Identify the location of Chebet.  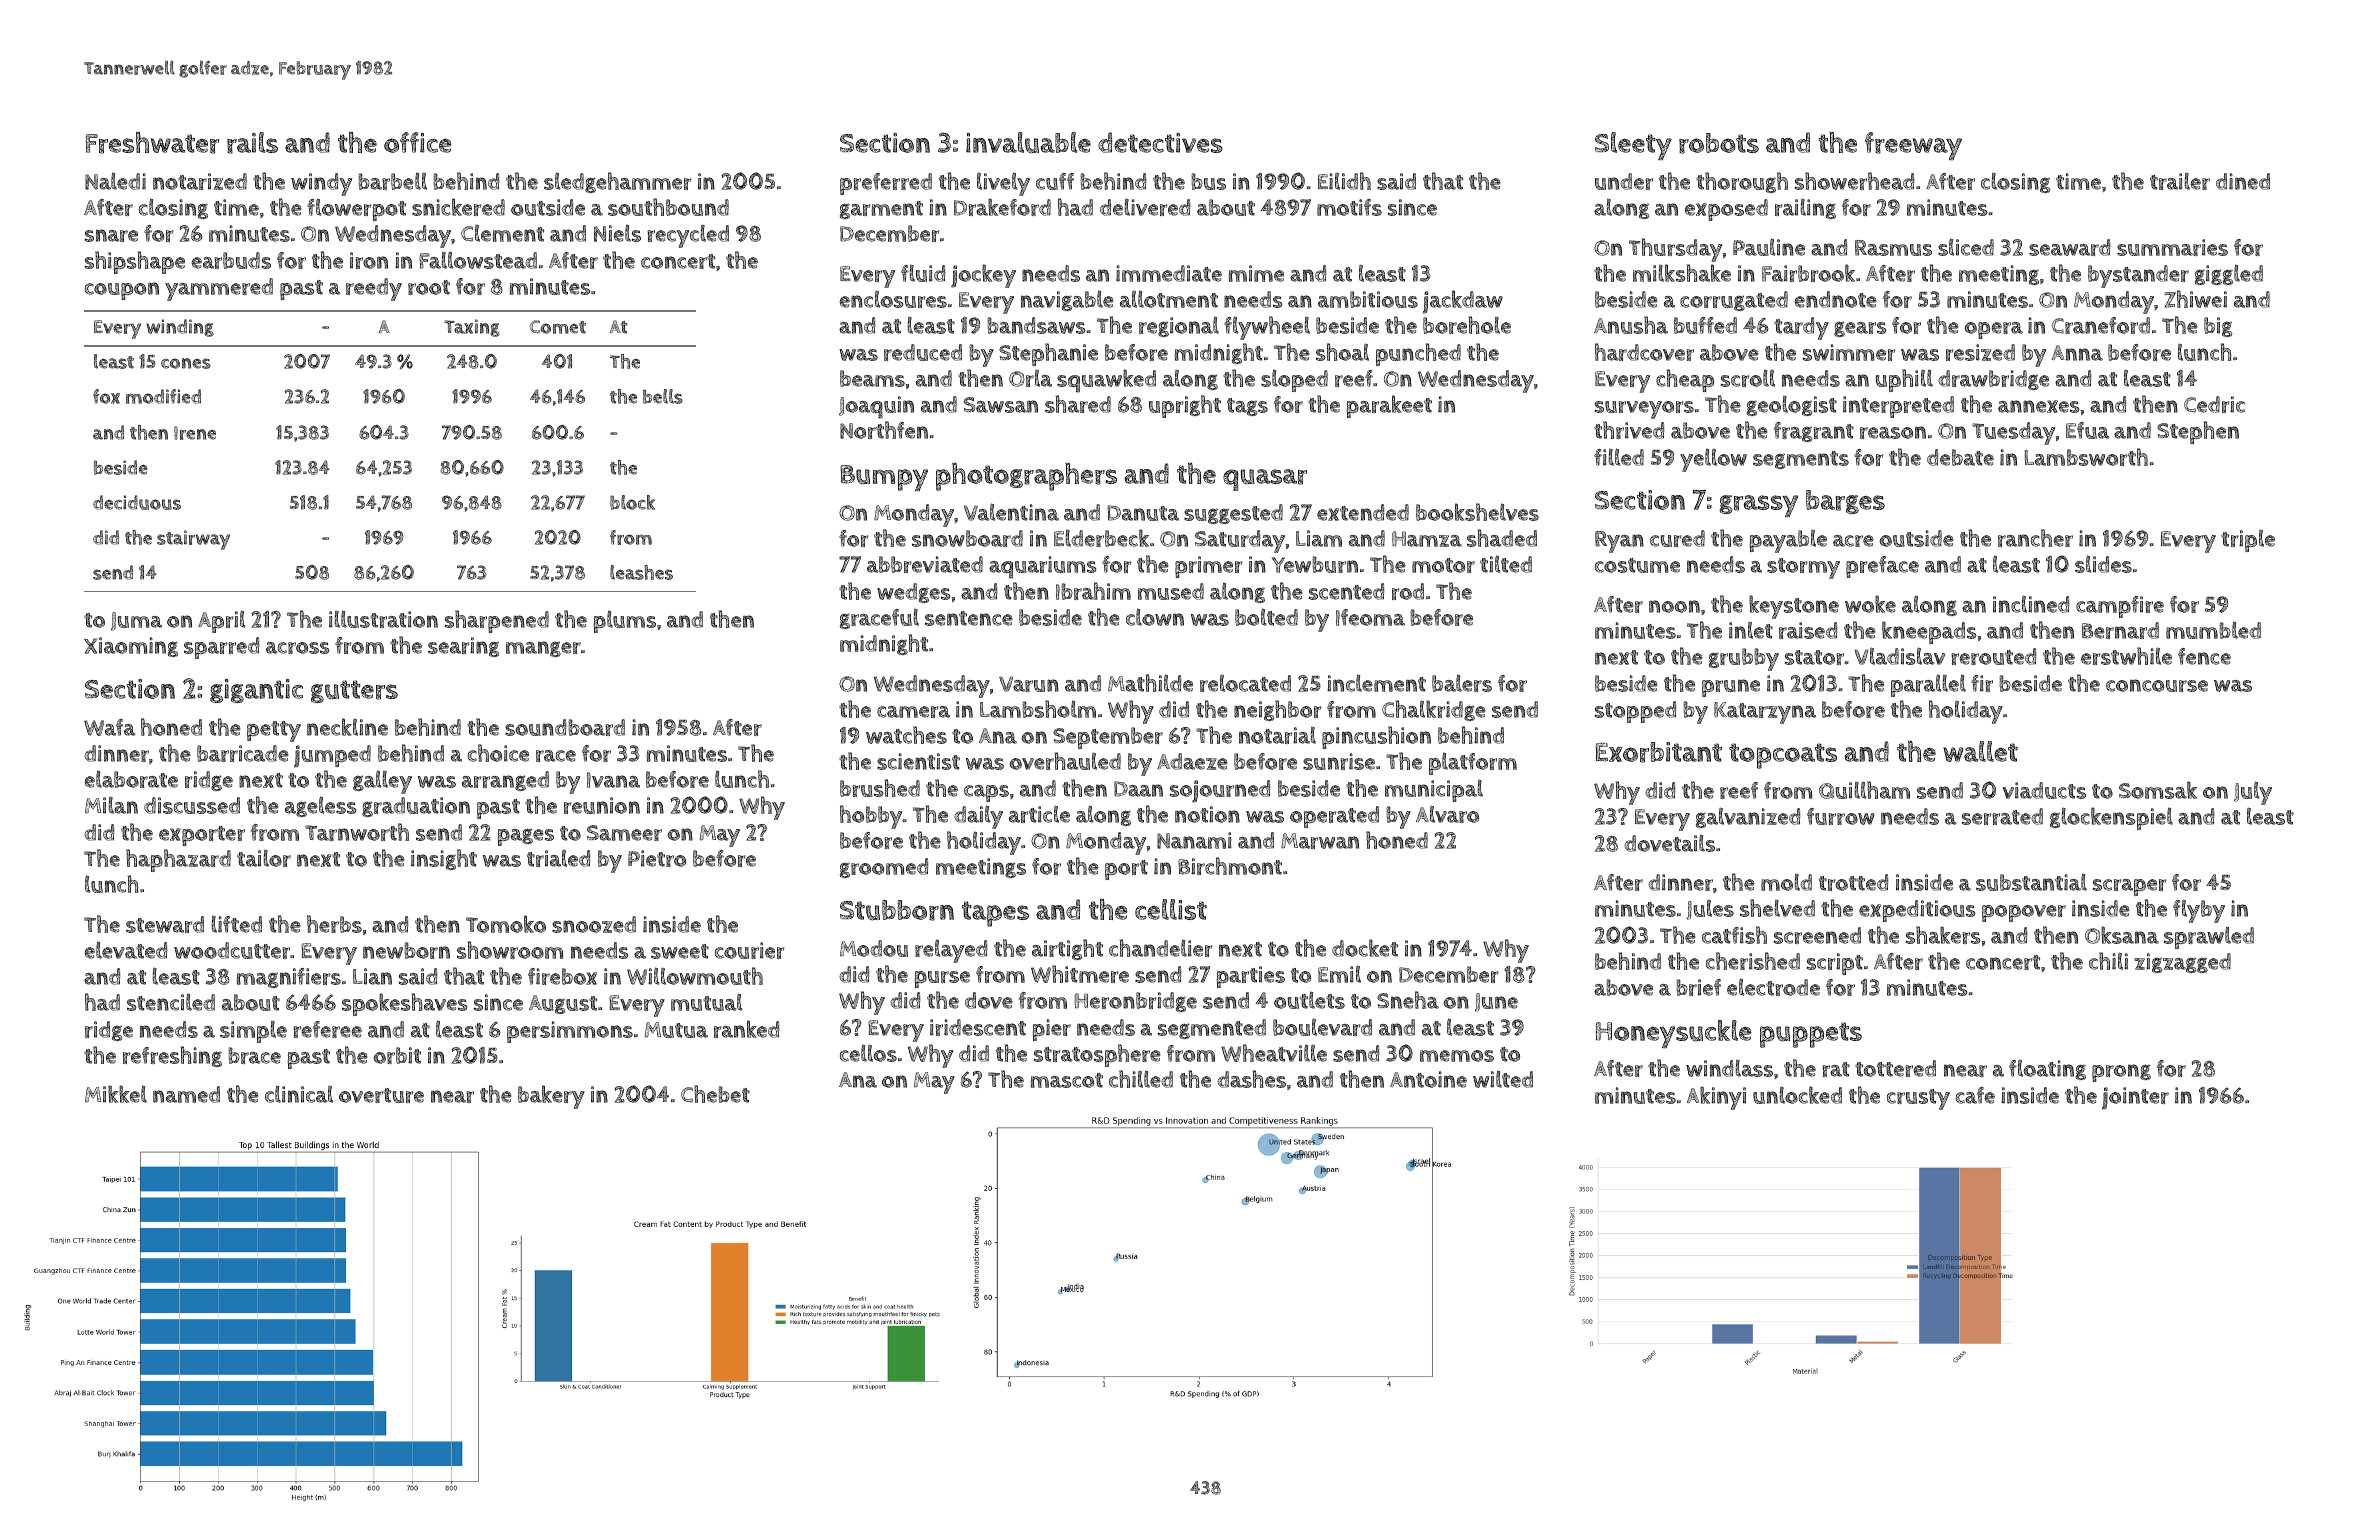
(715, 1094).
